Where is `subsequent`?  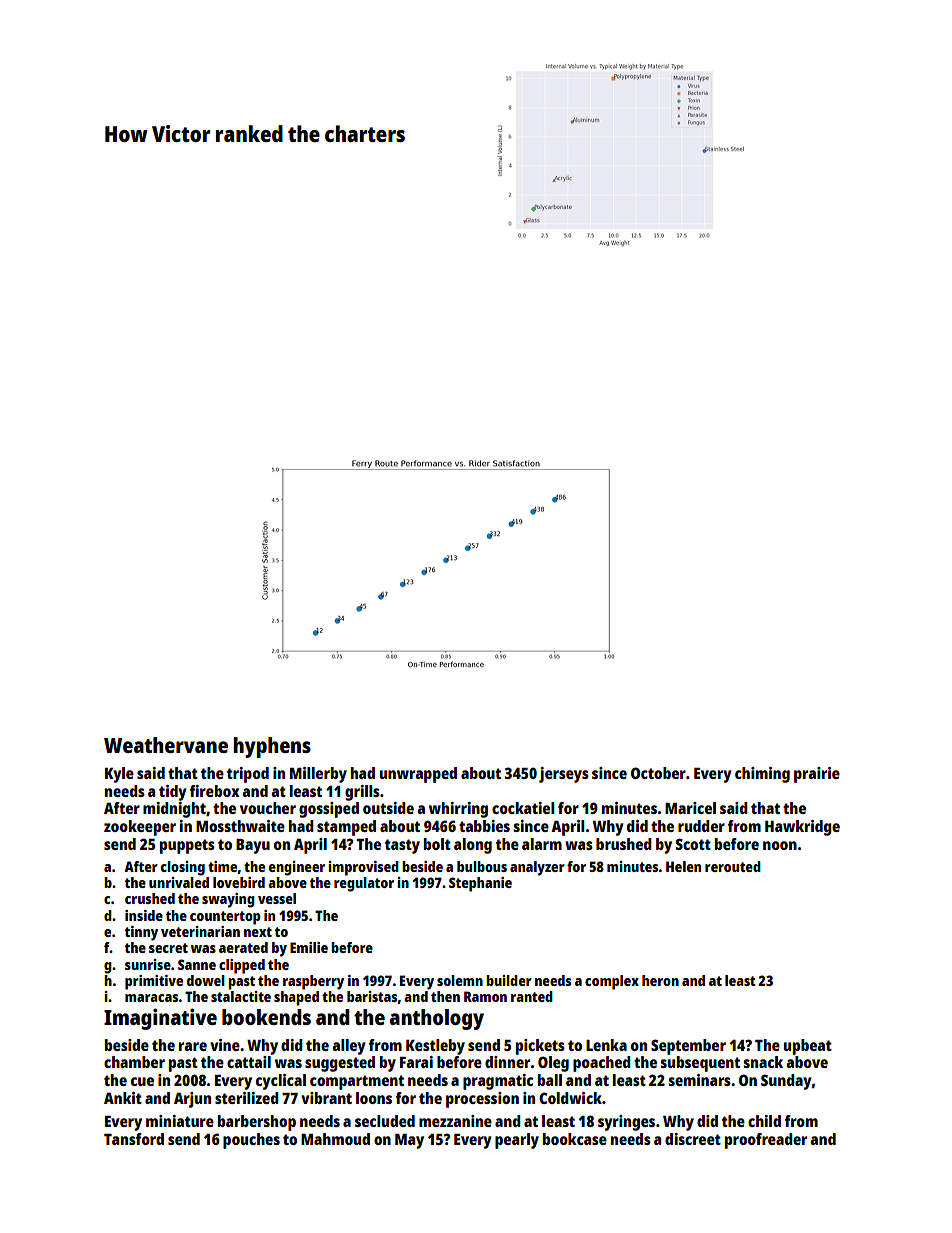
subsequent is located at coordinates (700, 1064).
